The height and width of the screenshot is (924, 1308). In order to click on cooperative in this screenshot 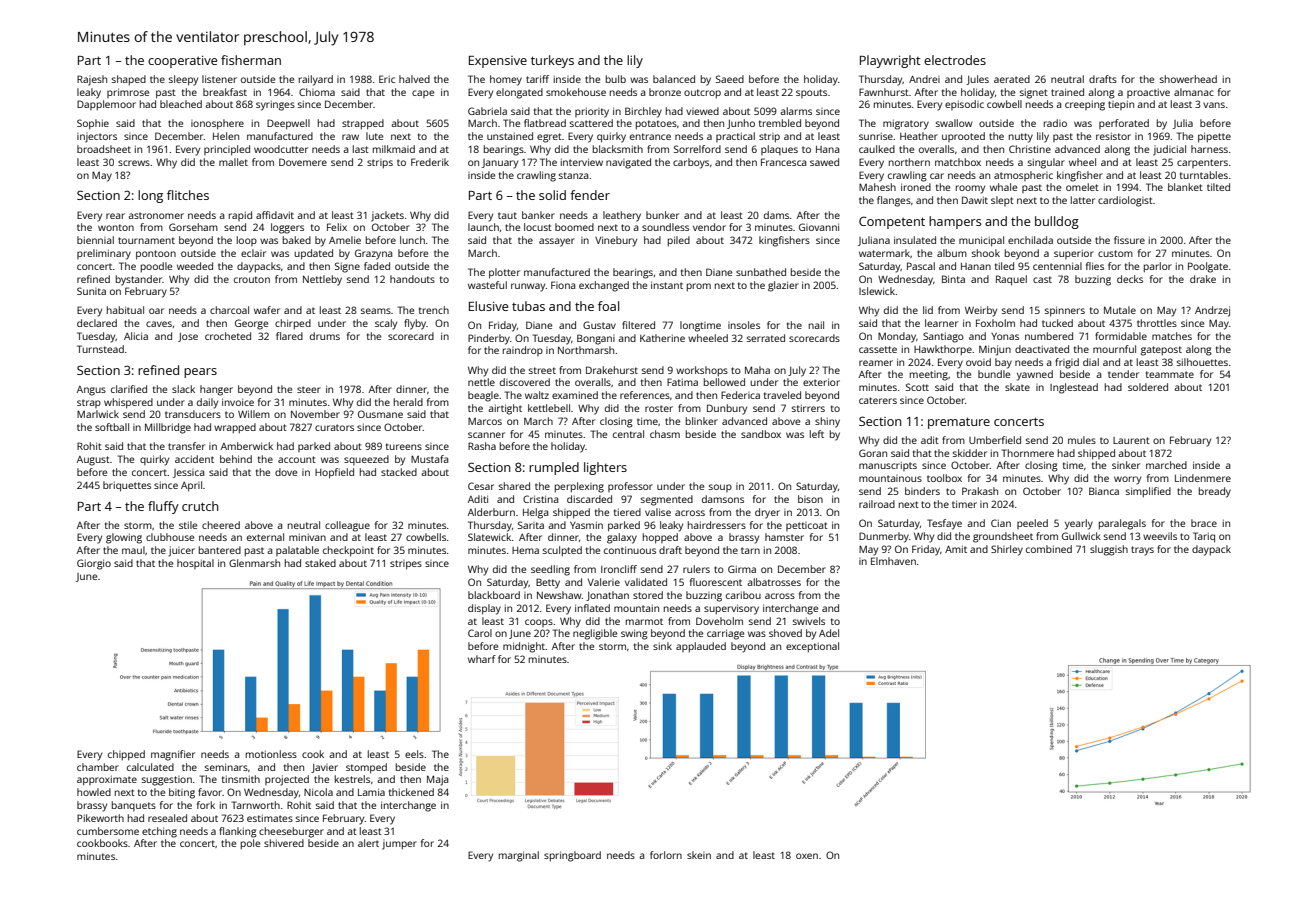, I will do `click(182, 62)`.
